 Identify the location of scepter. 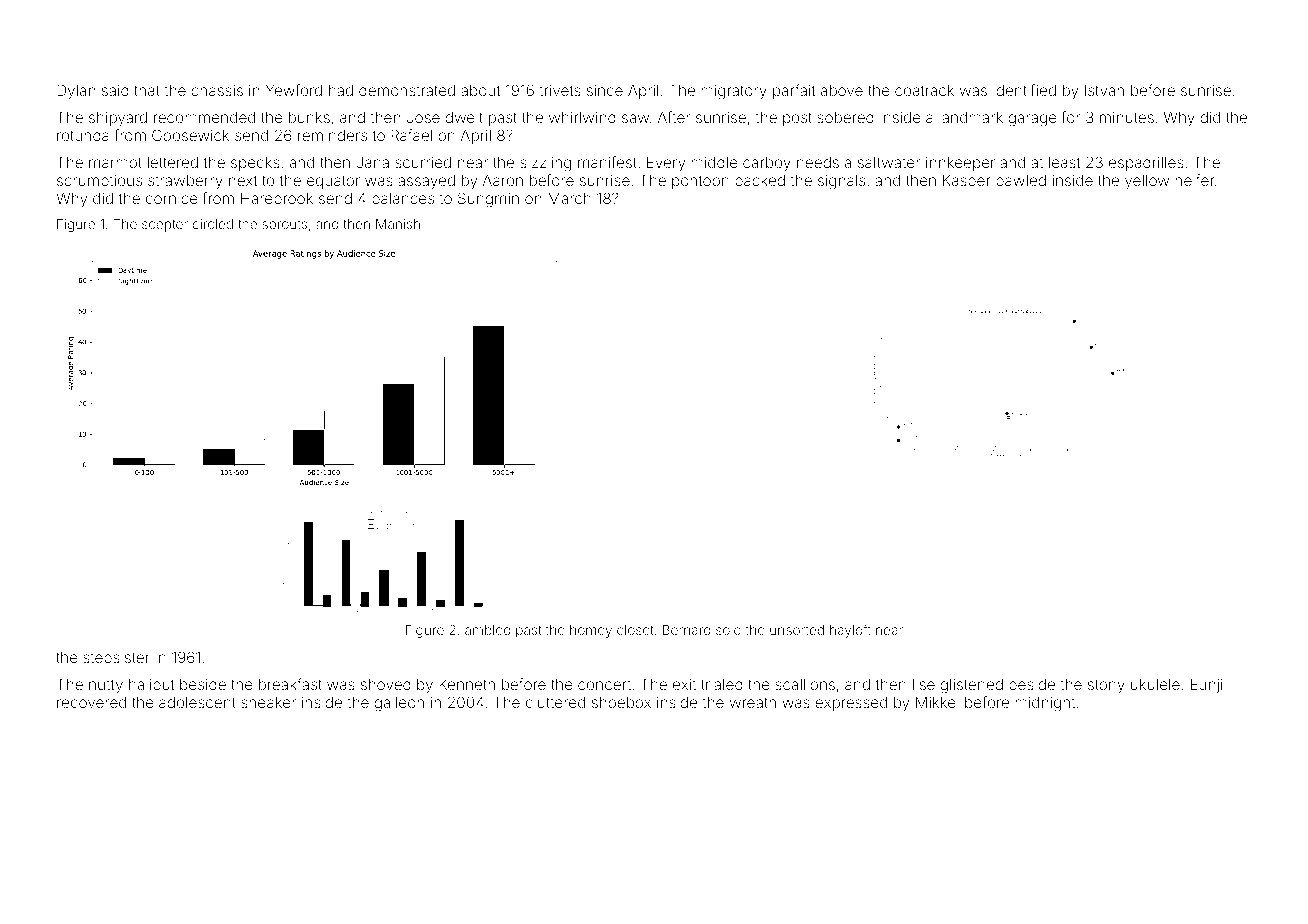
(165, 226).
